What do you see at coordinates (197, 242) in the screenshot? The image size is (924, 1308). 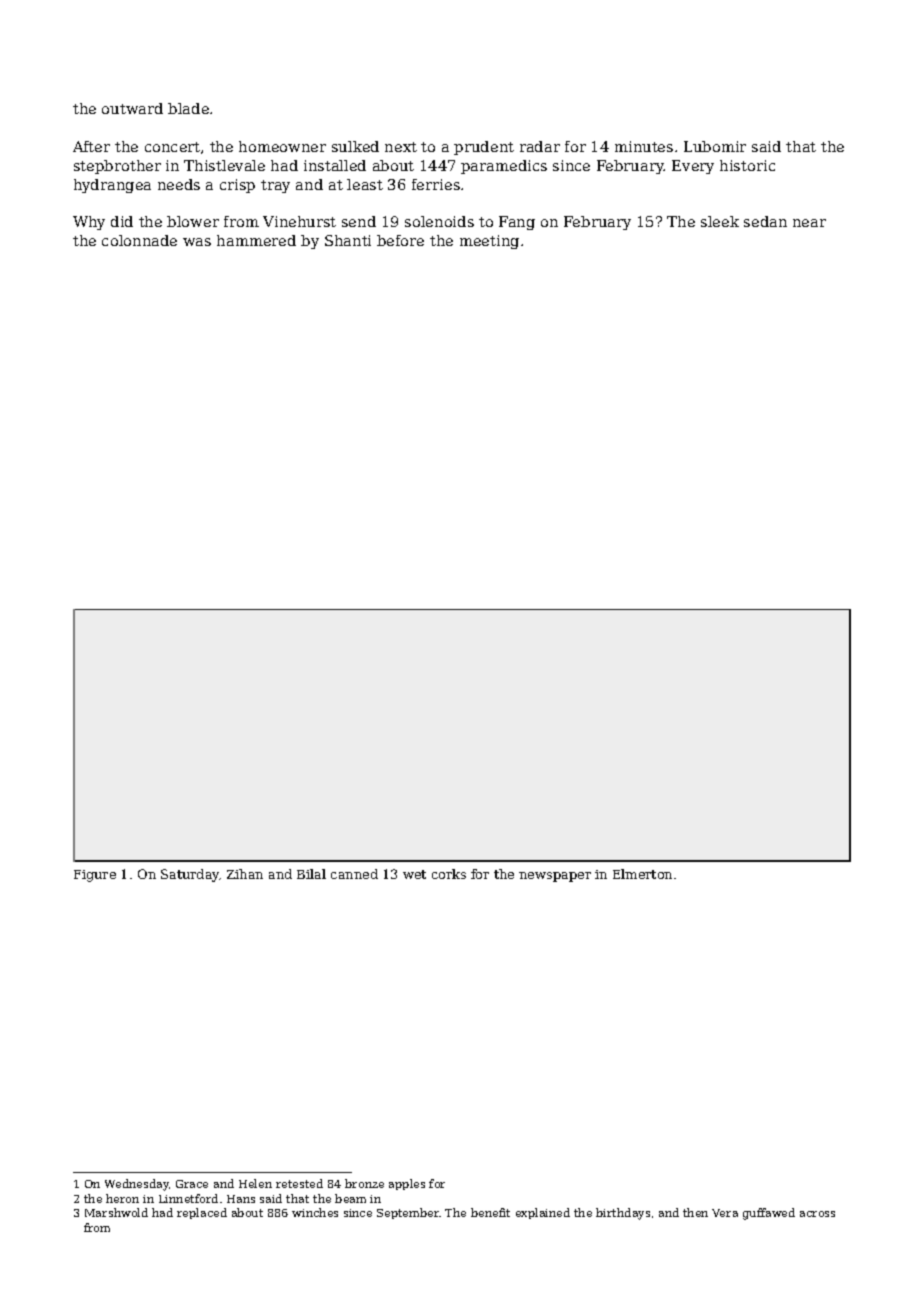 I see `was` at bounding box center [197, 242].
